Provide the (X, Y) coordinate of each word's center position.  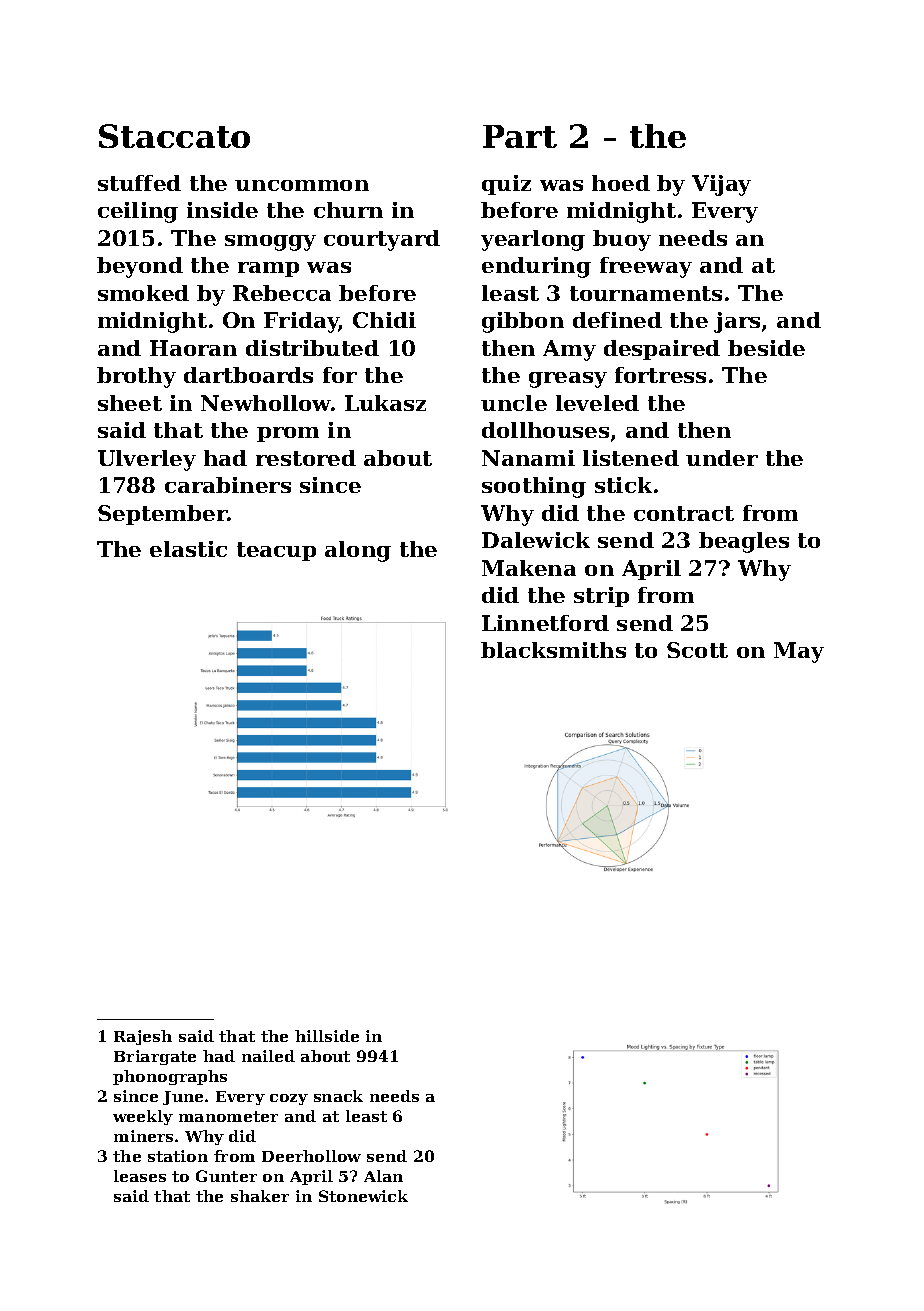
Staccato (174, 136)
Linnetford (545, 623)
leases (140, 1176)
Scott (697, 650)
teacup (276, 551)
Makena (529, 568)
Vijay (721, 185)
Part (520, 136)
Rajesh (143, 1037)
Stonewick (363, 1196)
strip (601, 597)
